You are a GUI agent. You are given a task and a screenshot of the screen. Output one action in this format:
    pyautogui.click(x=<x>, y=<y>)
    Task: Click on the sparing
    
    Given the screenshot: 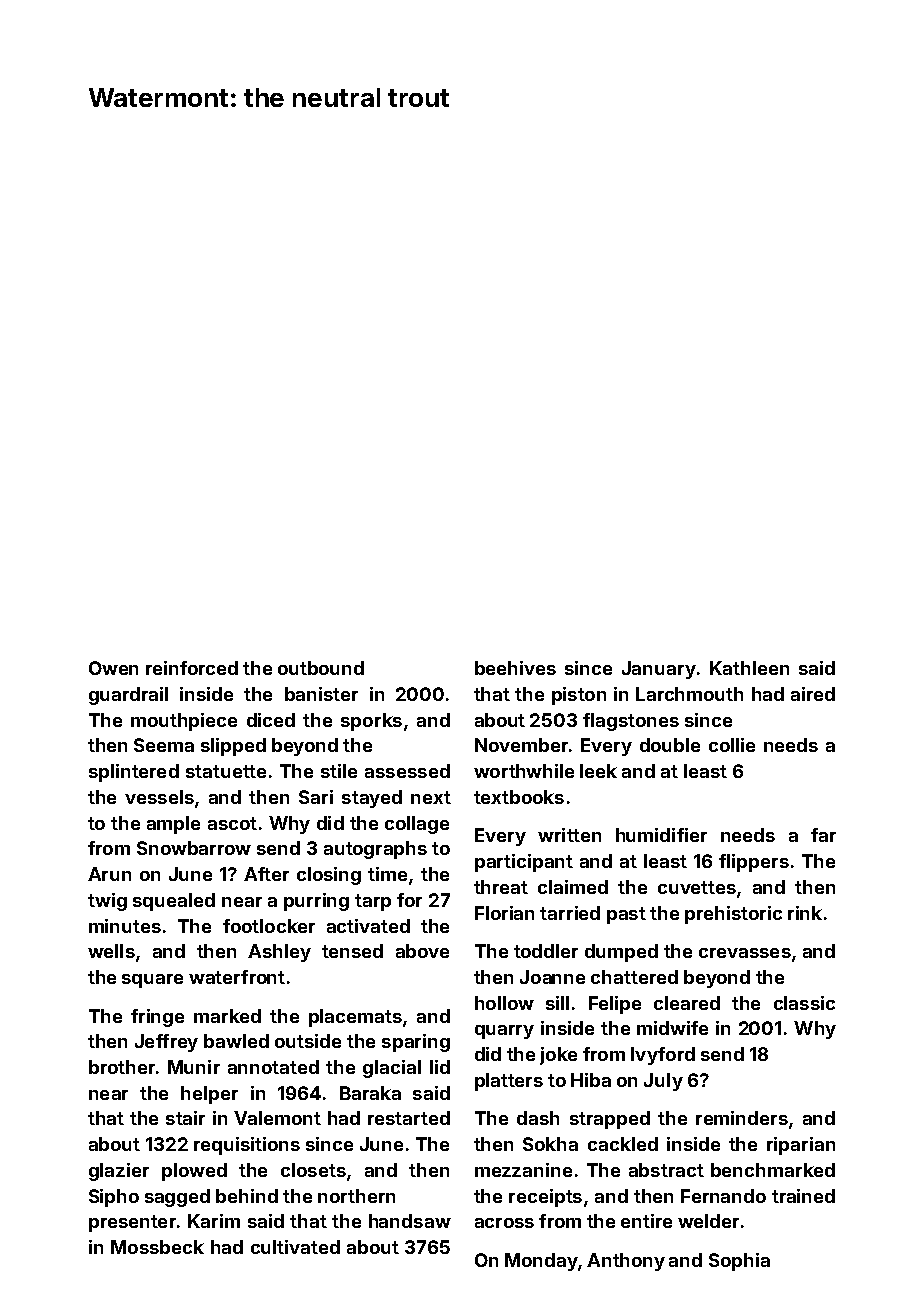 What is the action you would take?
    pyautogui.click(x=416, y=1043)
